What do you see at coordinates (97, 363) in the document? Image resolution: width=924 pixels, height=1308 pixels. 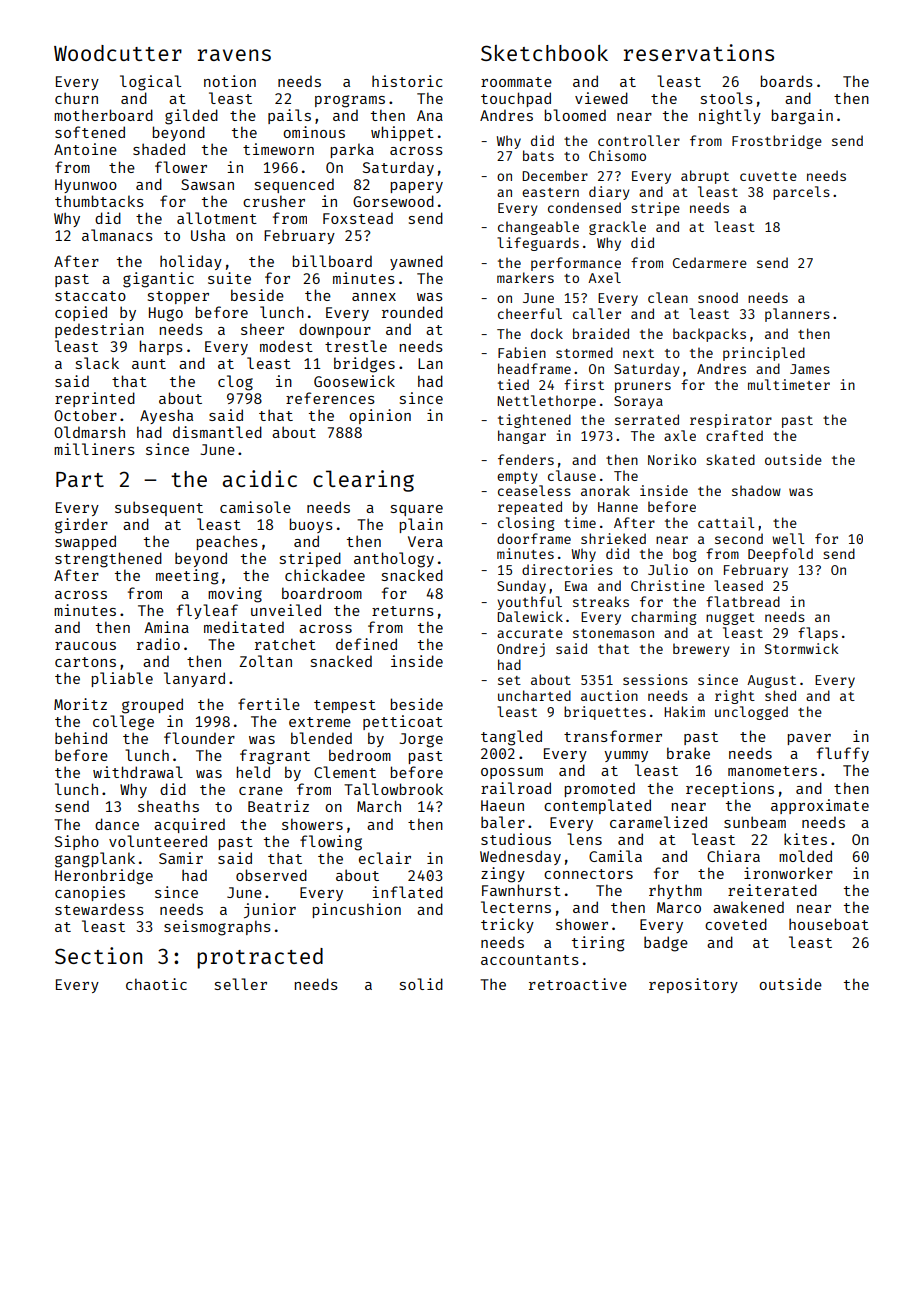 I see `slack` at bounding box center [97, 363].
